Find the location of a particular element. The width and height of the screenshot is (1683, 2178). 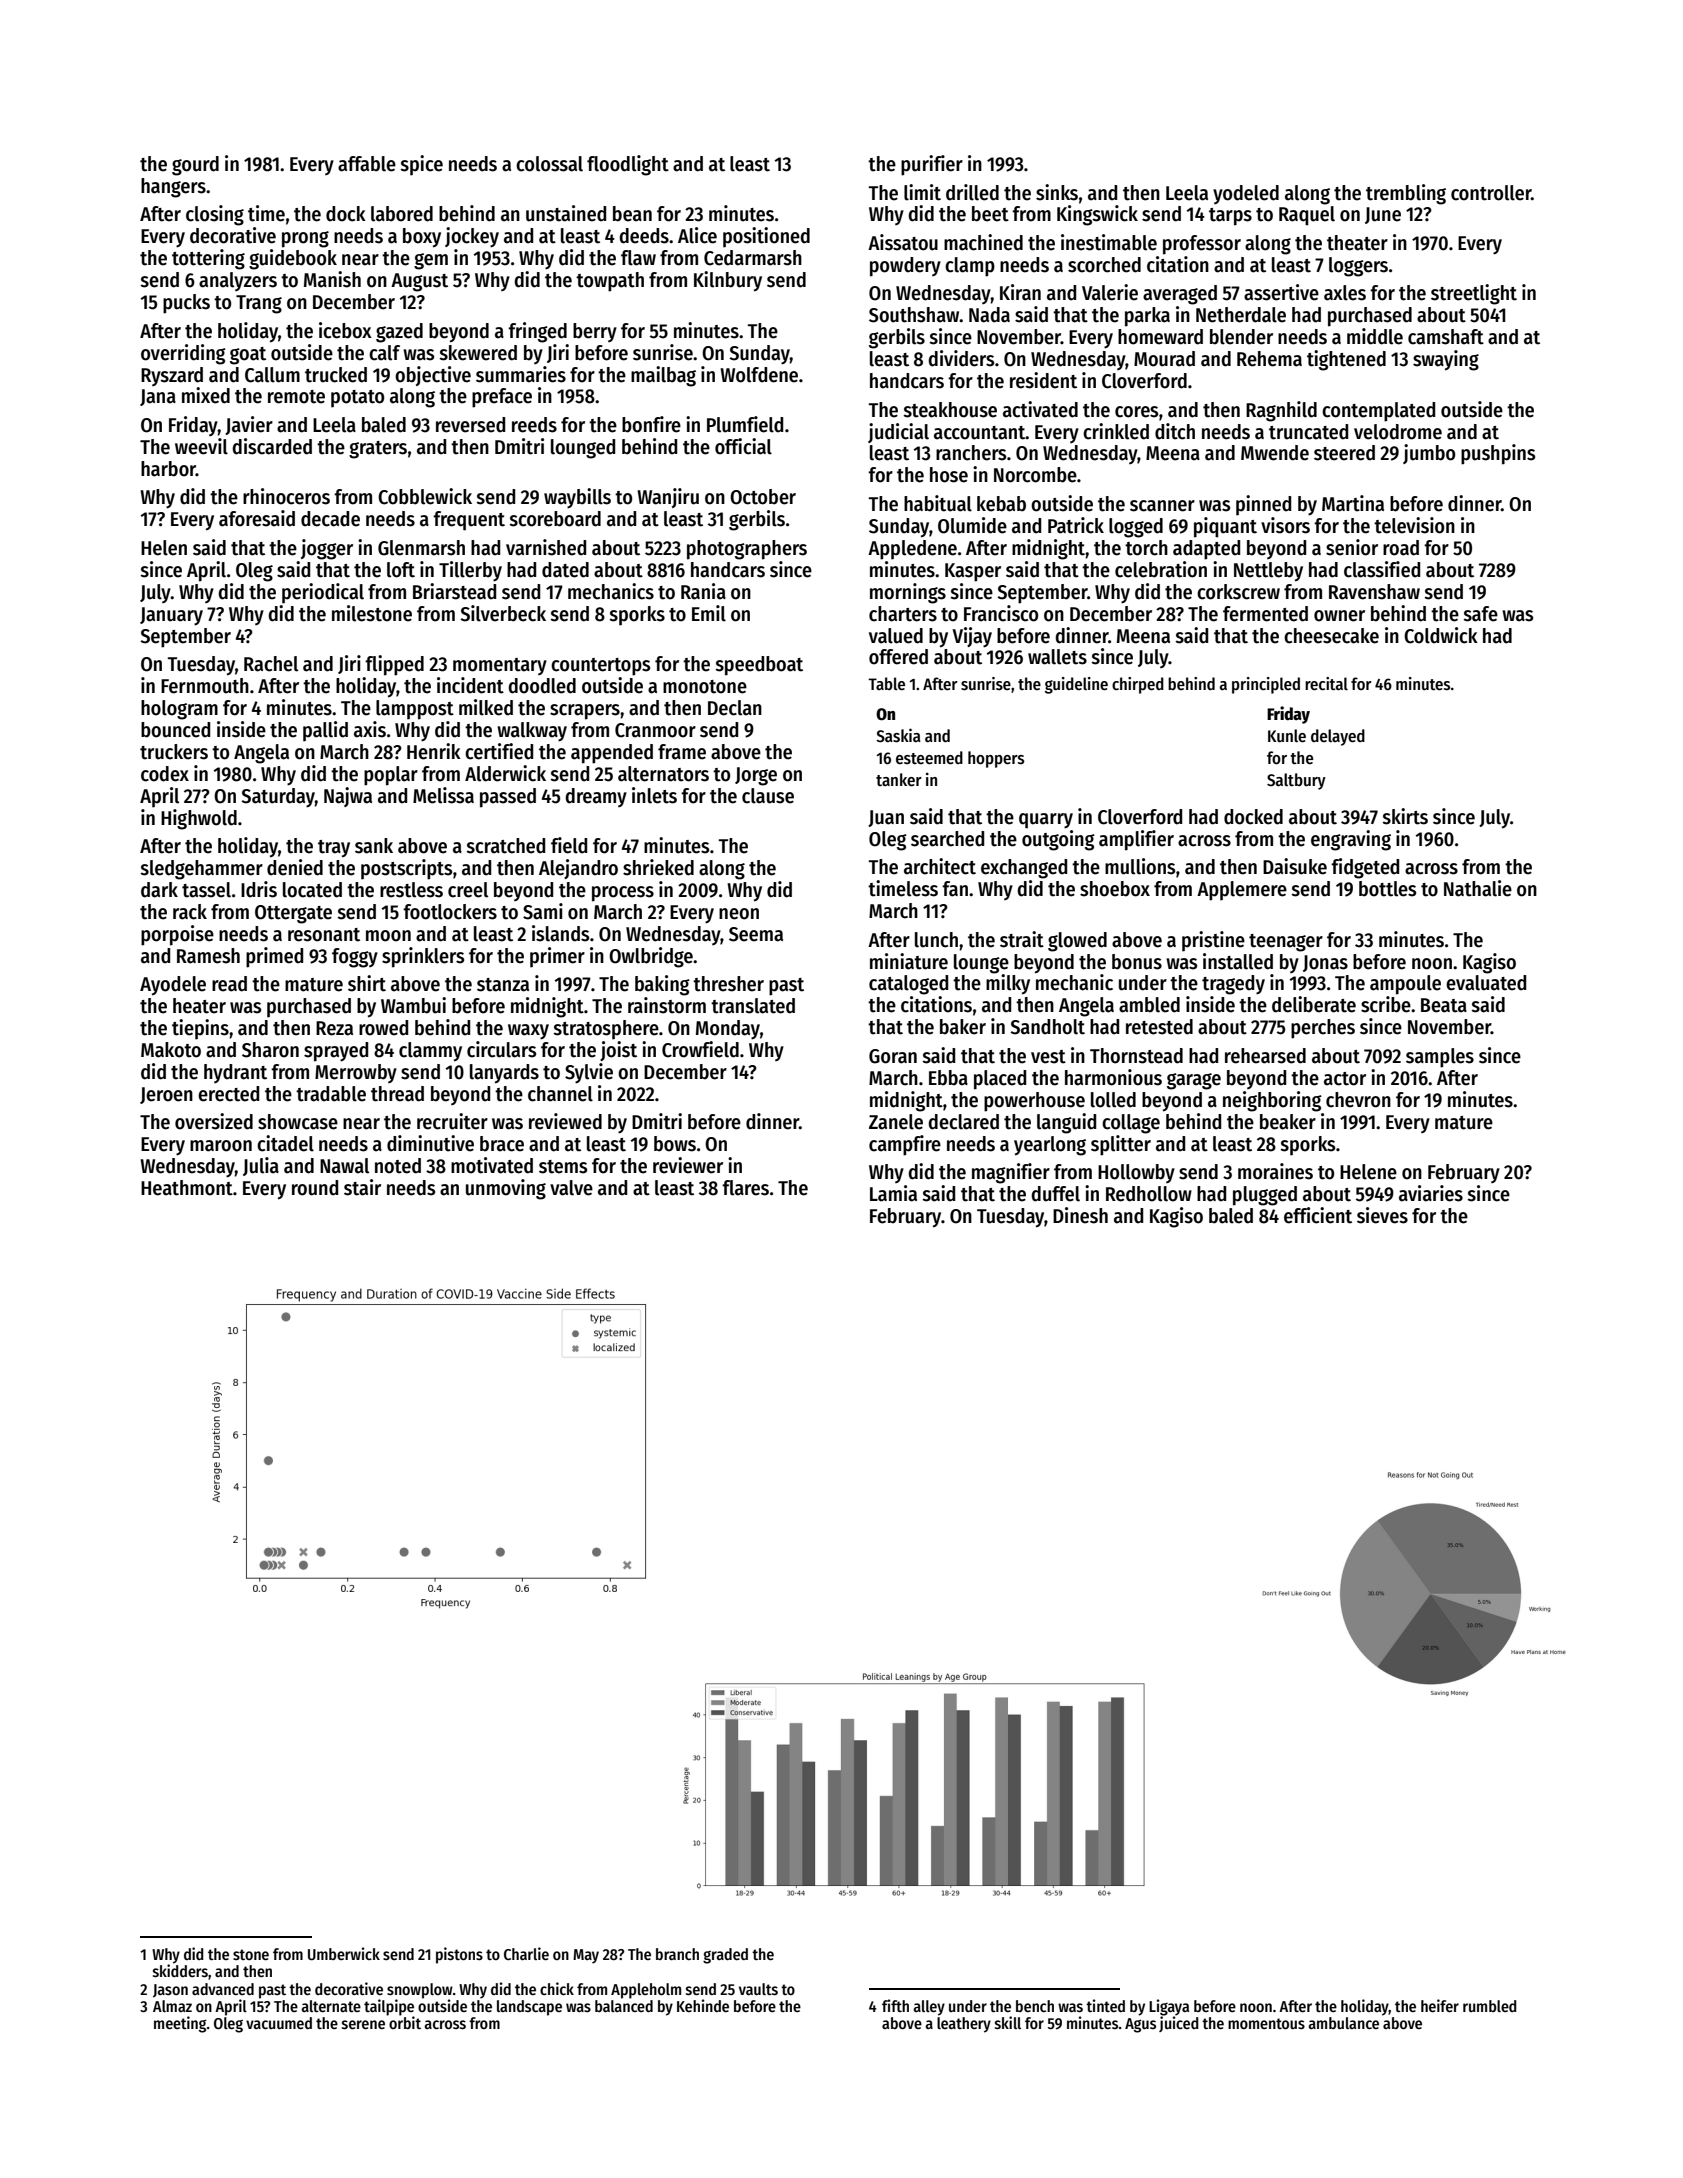

efficient is located at coordinates (1318, 1215).
